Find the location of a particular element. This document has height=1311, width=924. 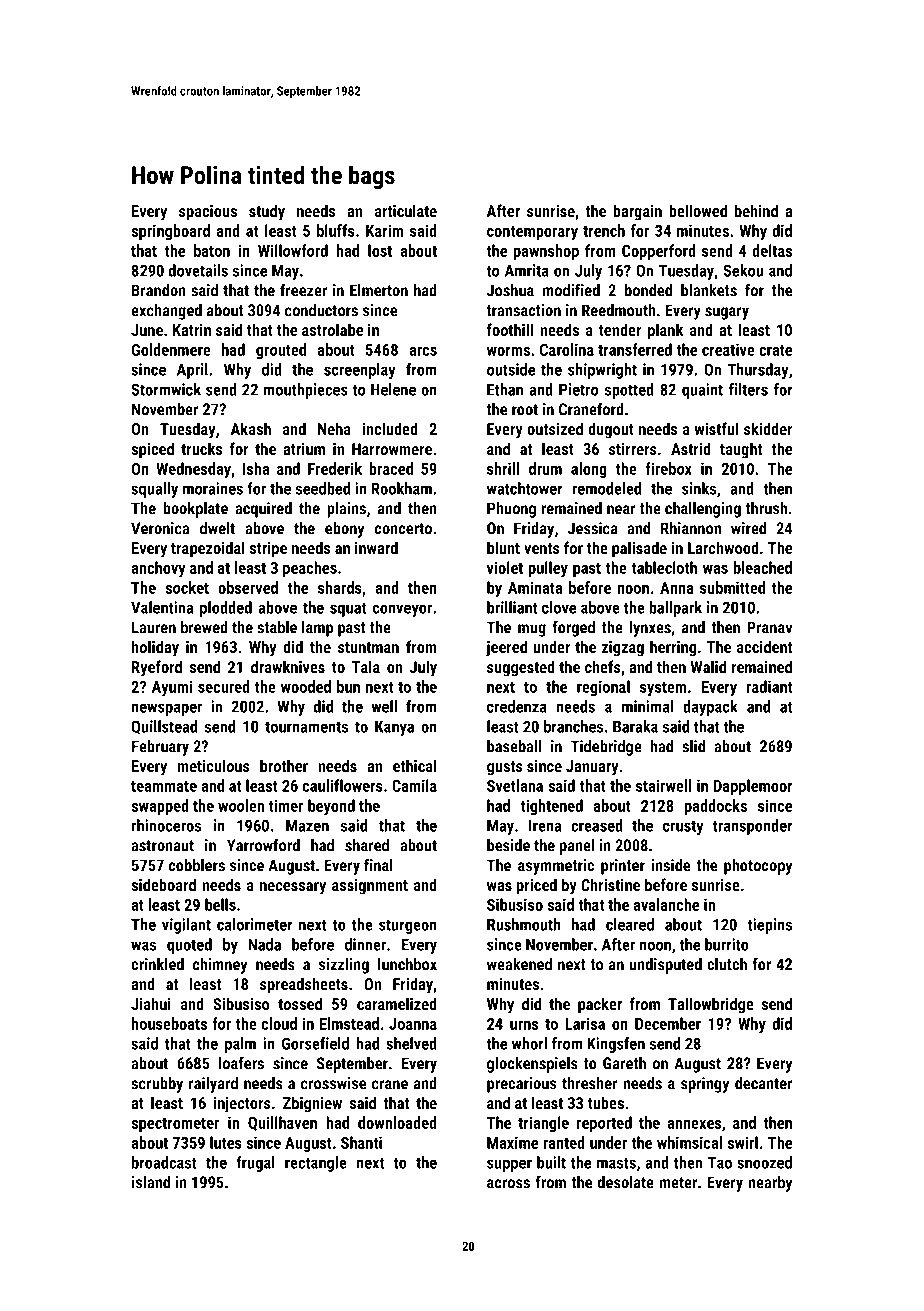

minimal is located at coordinates (647, 706).
